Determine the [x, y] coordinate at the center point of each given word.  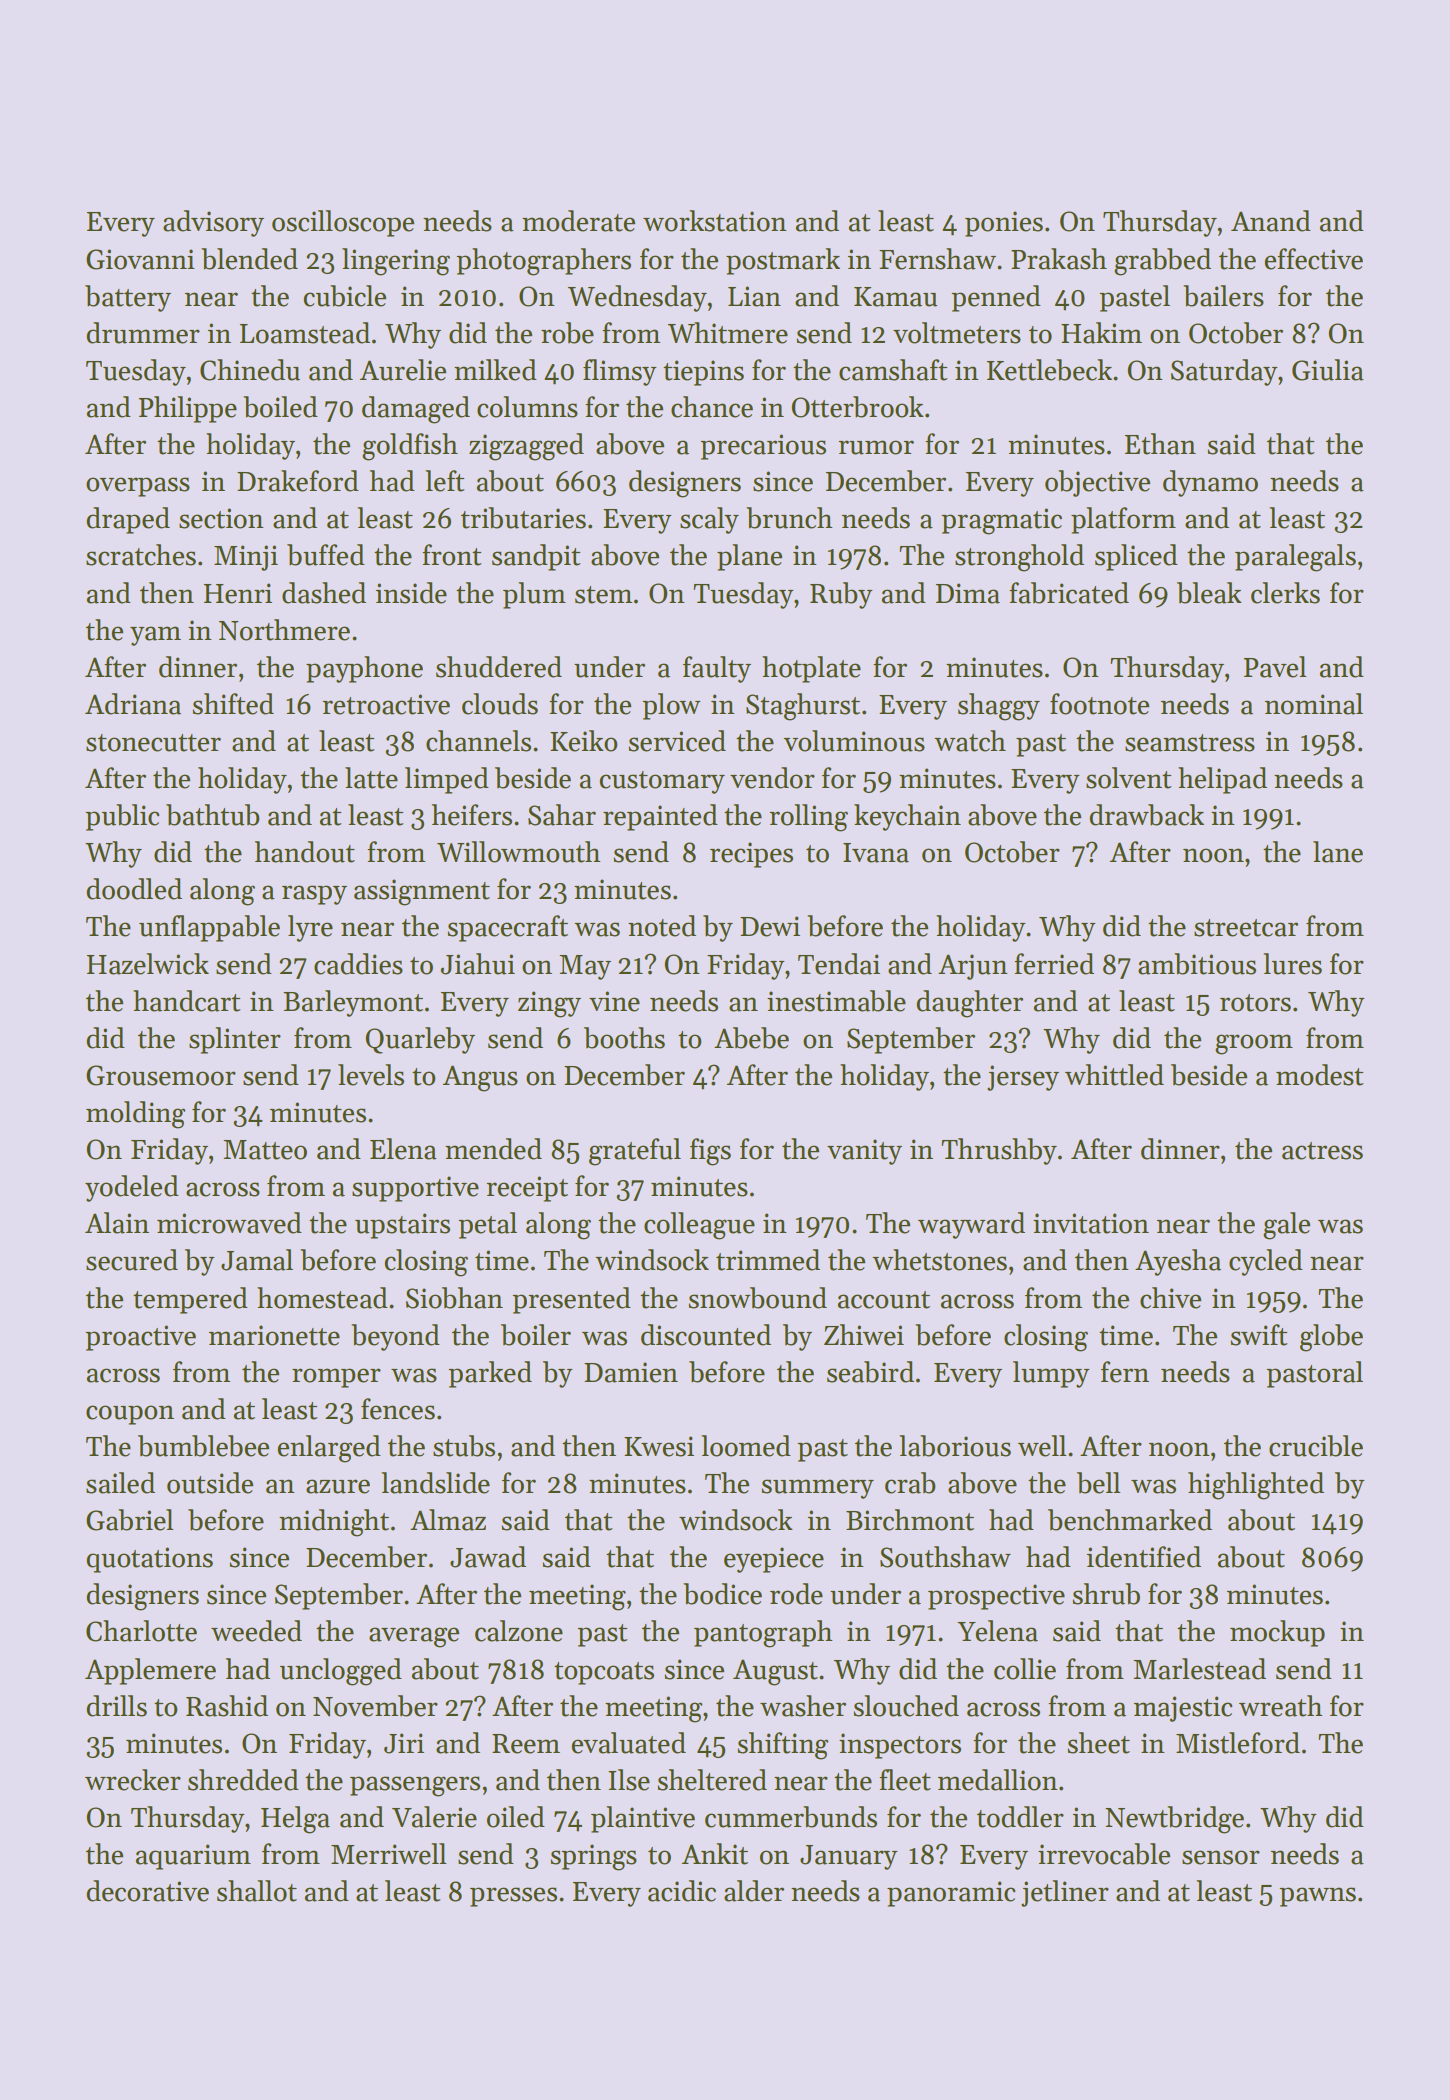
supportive [415, 1189]
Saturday [1224, 372]
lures [1292, 964]
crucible [1316, 1446]
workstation [715, 221]
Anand [1271, 221]
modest [1319, 1075]
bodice [722, 1594]
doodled [134, 889]
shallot [257, 1891]
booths [624, 1038]
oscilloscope [343, 223]
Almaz [448, 1520]
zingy [549, 1004]
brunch [789, 518]
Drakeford [298, 481]
